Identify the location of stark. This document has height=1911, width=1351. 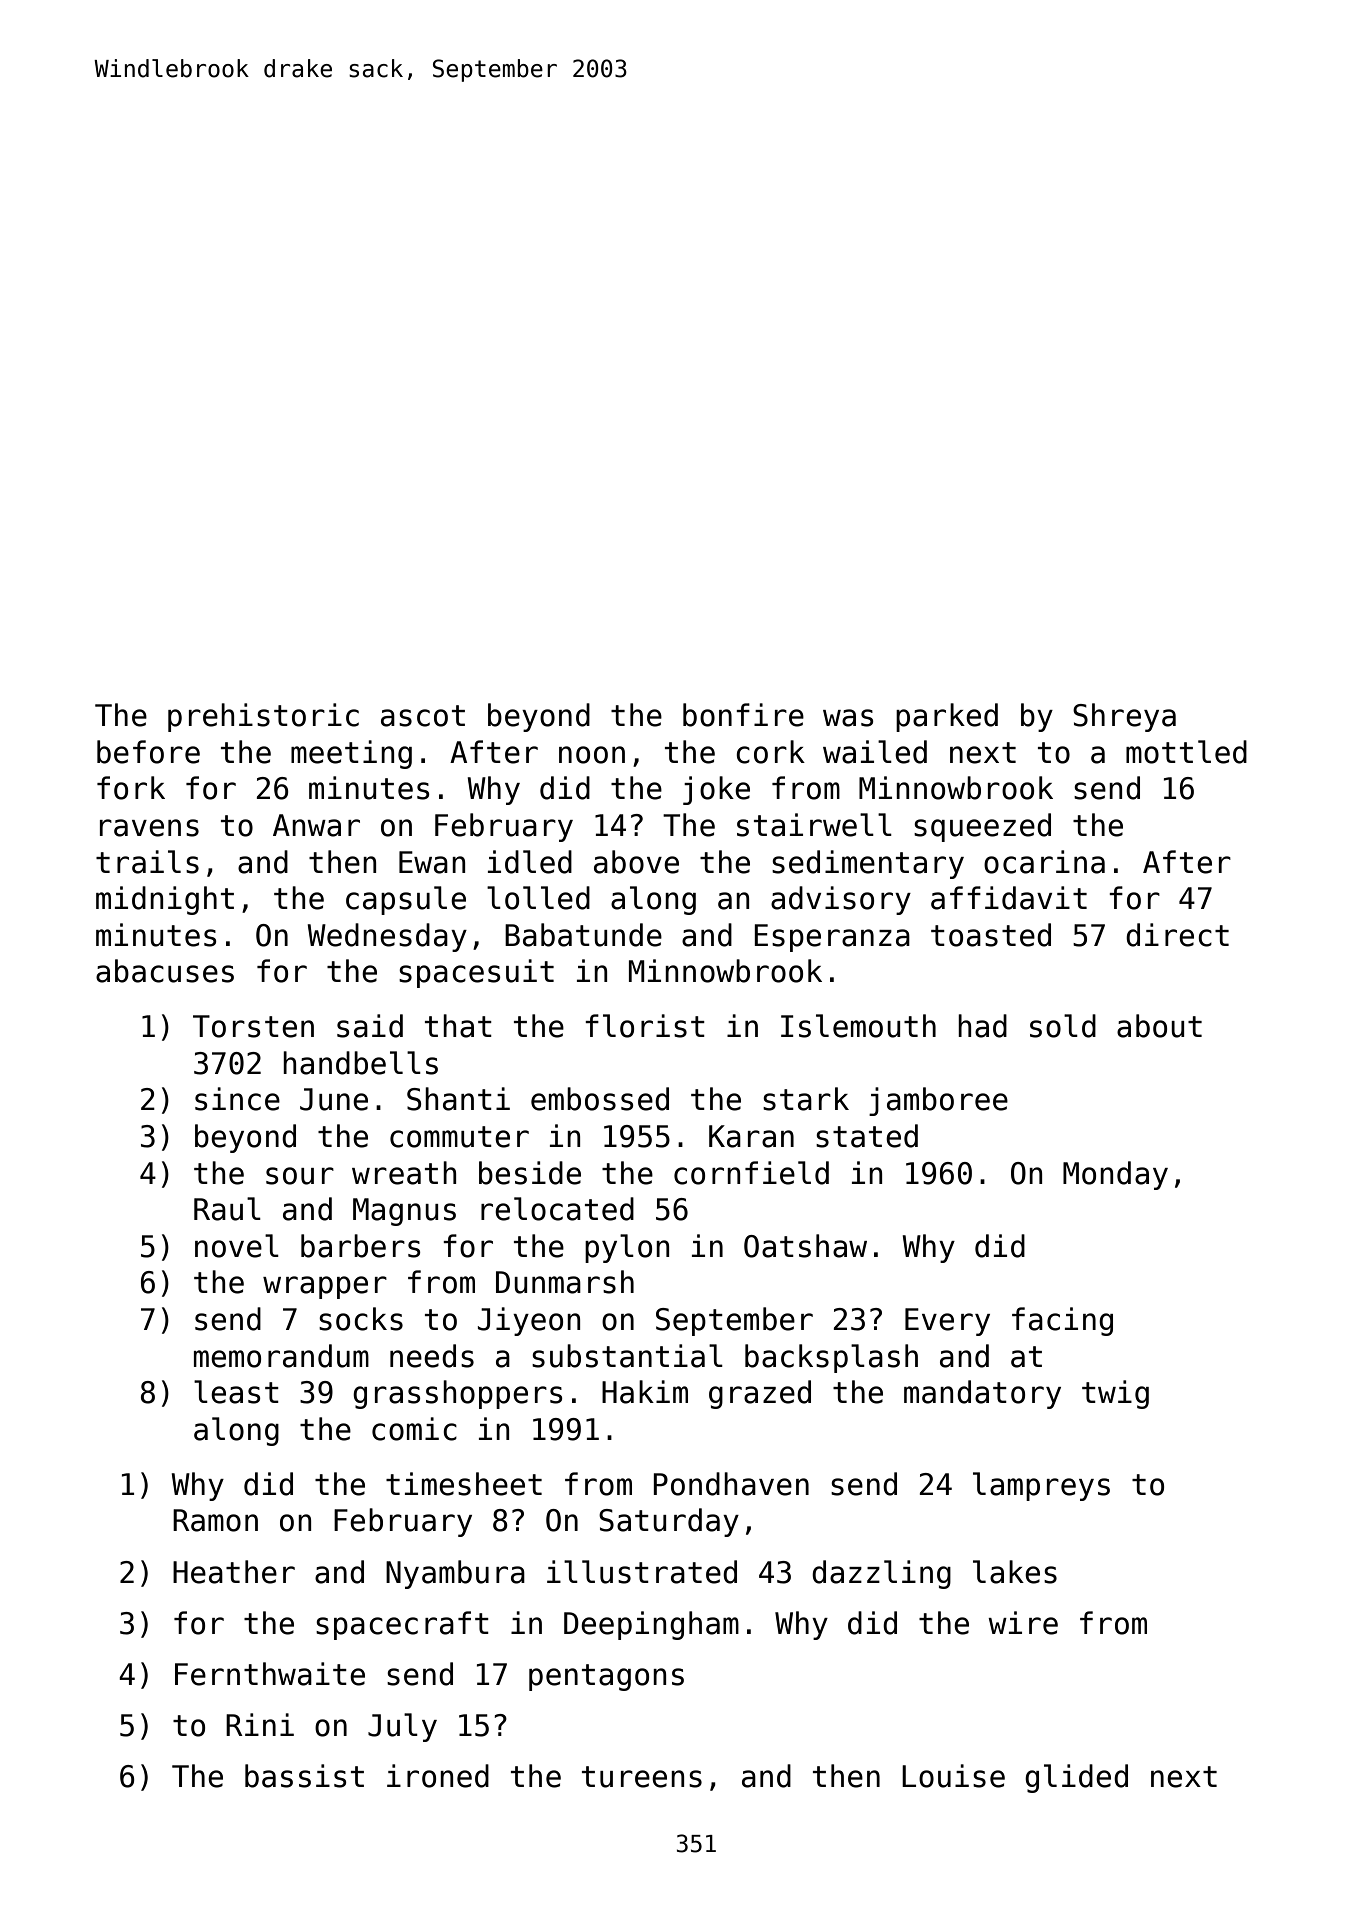
(806, 1099).
